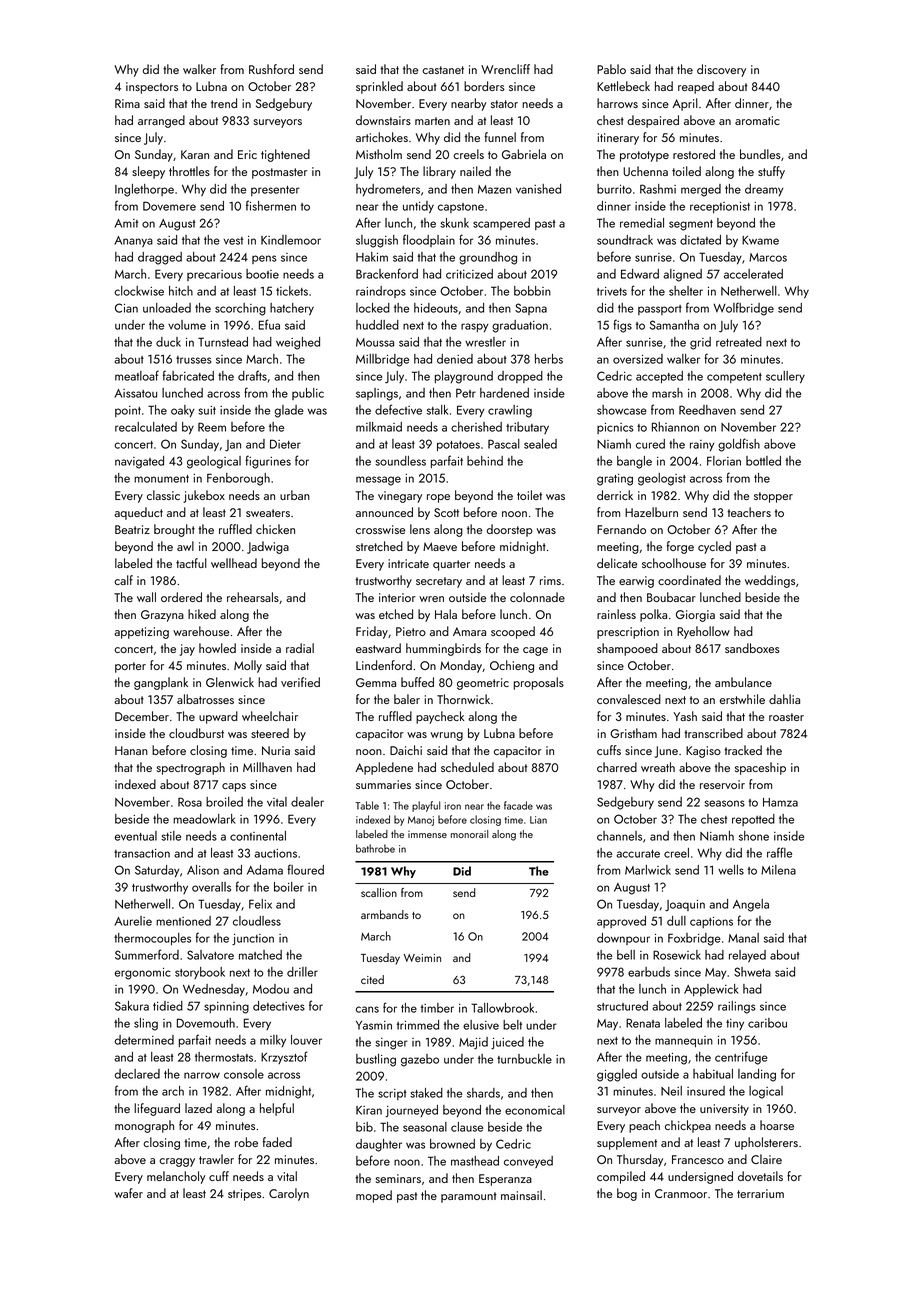 This document has width=924, height=1308. What do you see at coordinates (128, 1193) in the document?
I see `wafer` at bounding box center [128, 1193].
